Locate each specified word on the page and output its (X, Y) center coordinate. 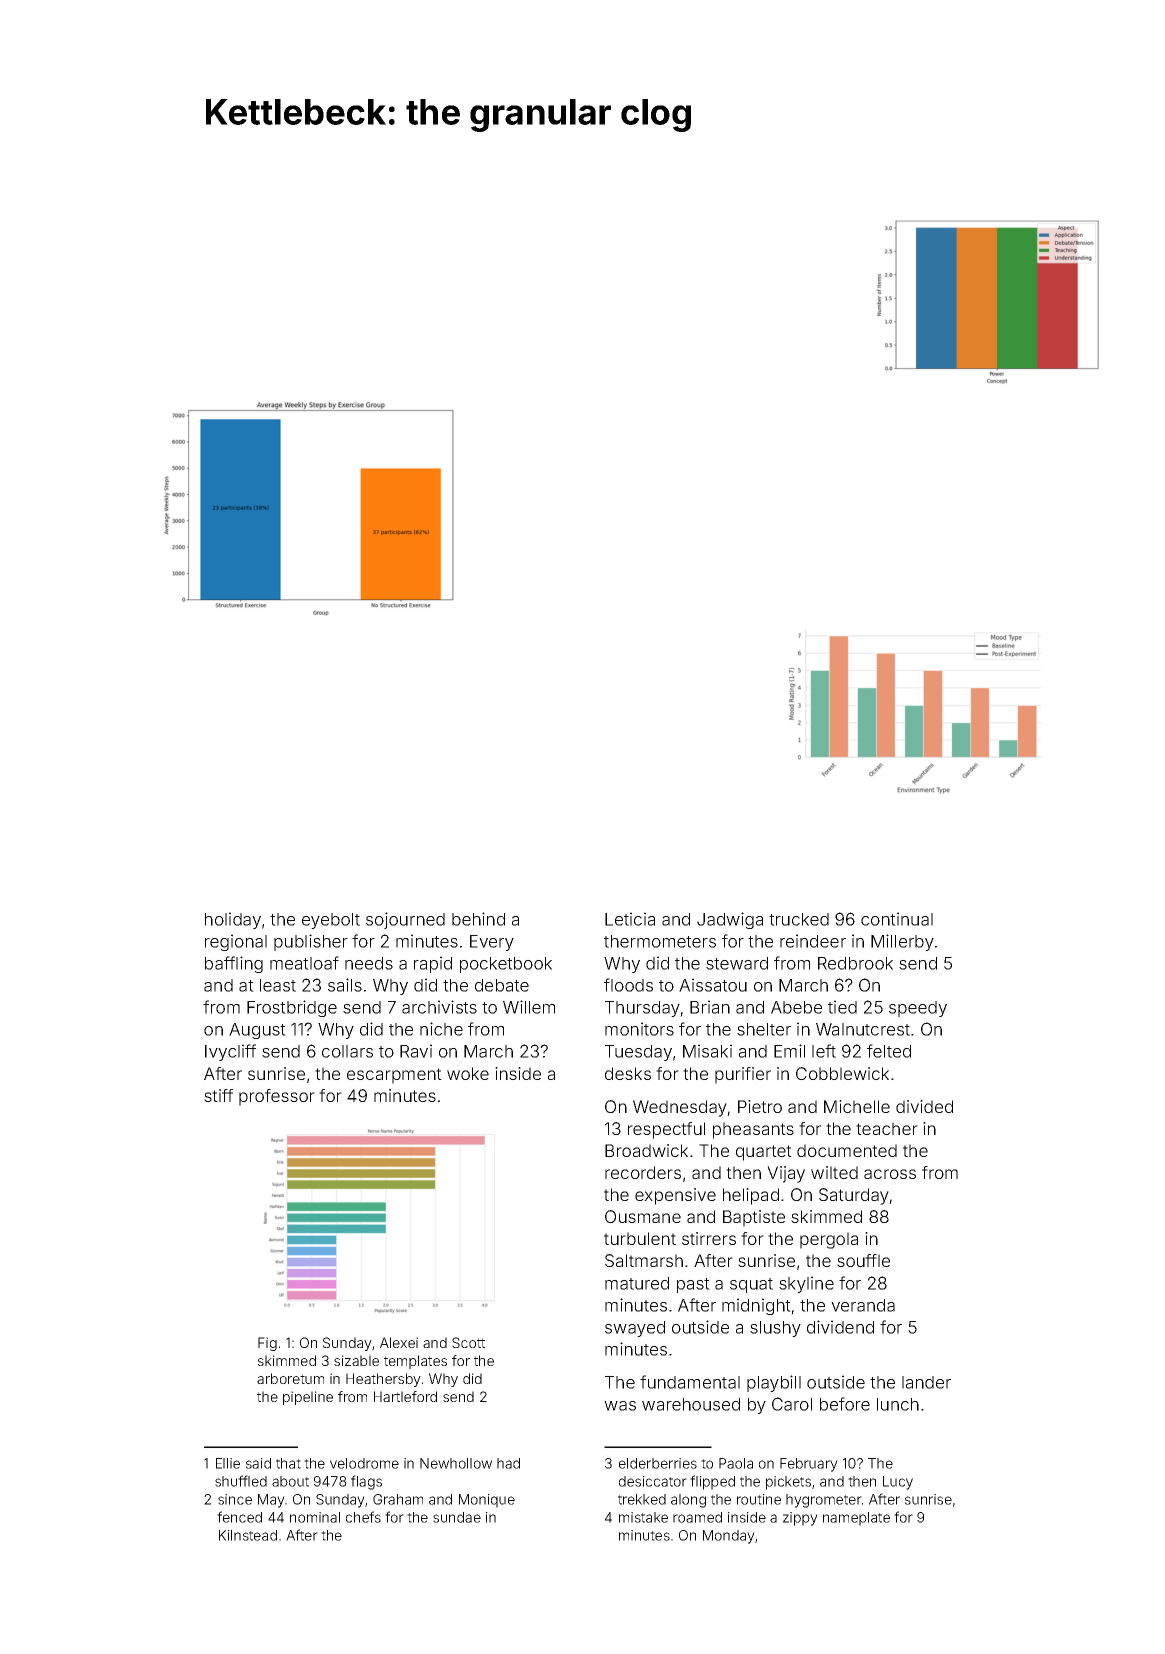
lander (926, 1382)
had (508, 1463)
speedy (918, 1009)
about (290, 1481)
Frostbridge (292, 1008)
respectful (666, 1130)
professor (277, 1097)
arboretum (290, 1378)
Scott (468, 1342)
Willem (529, 1007)
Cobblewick (842, 1073)
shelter (764, 1029)
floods (628, 985)
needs (369, 963)
